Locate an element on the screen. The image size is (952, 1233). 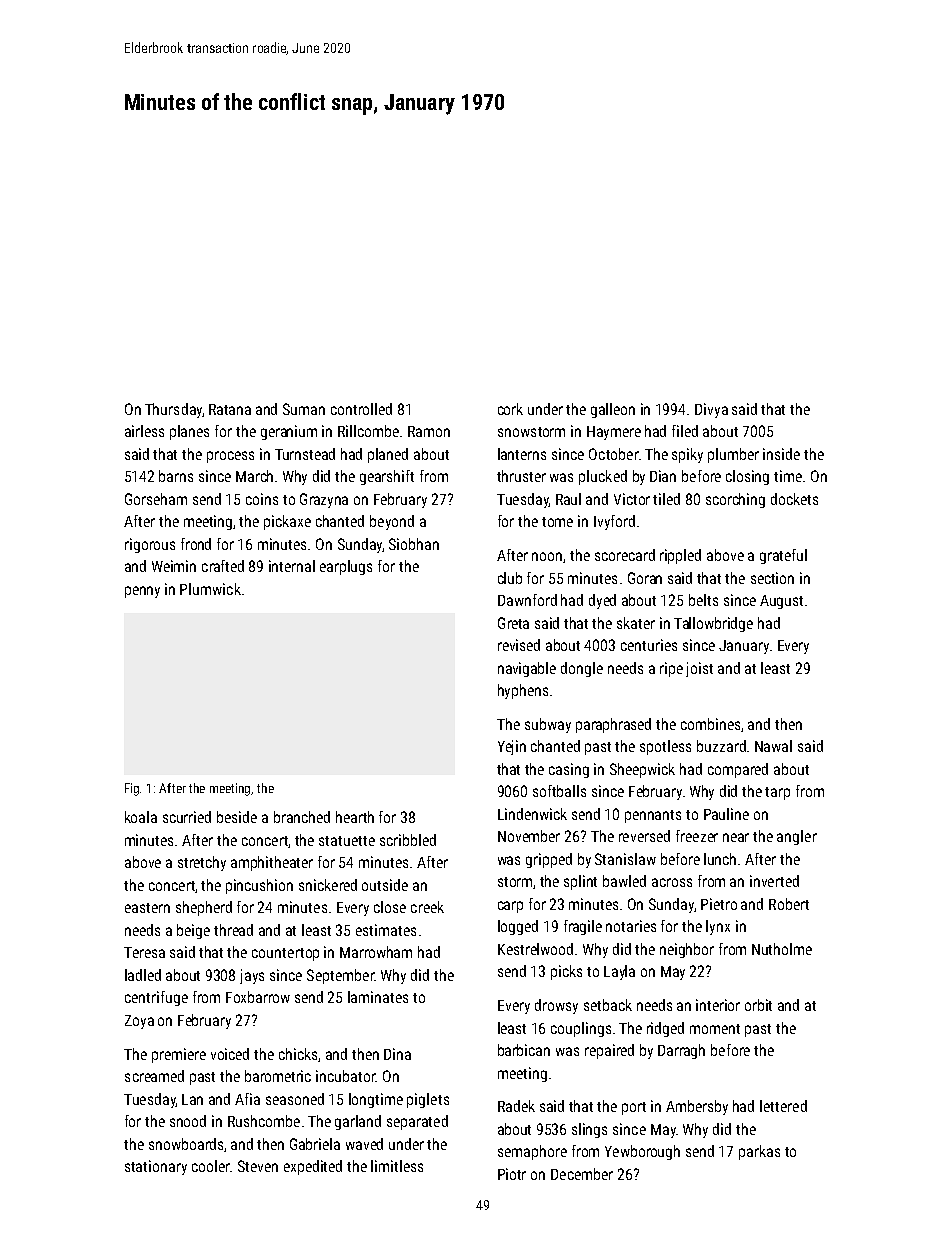
controlled is located at coordinates (361, 409).
